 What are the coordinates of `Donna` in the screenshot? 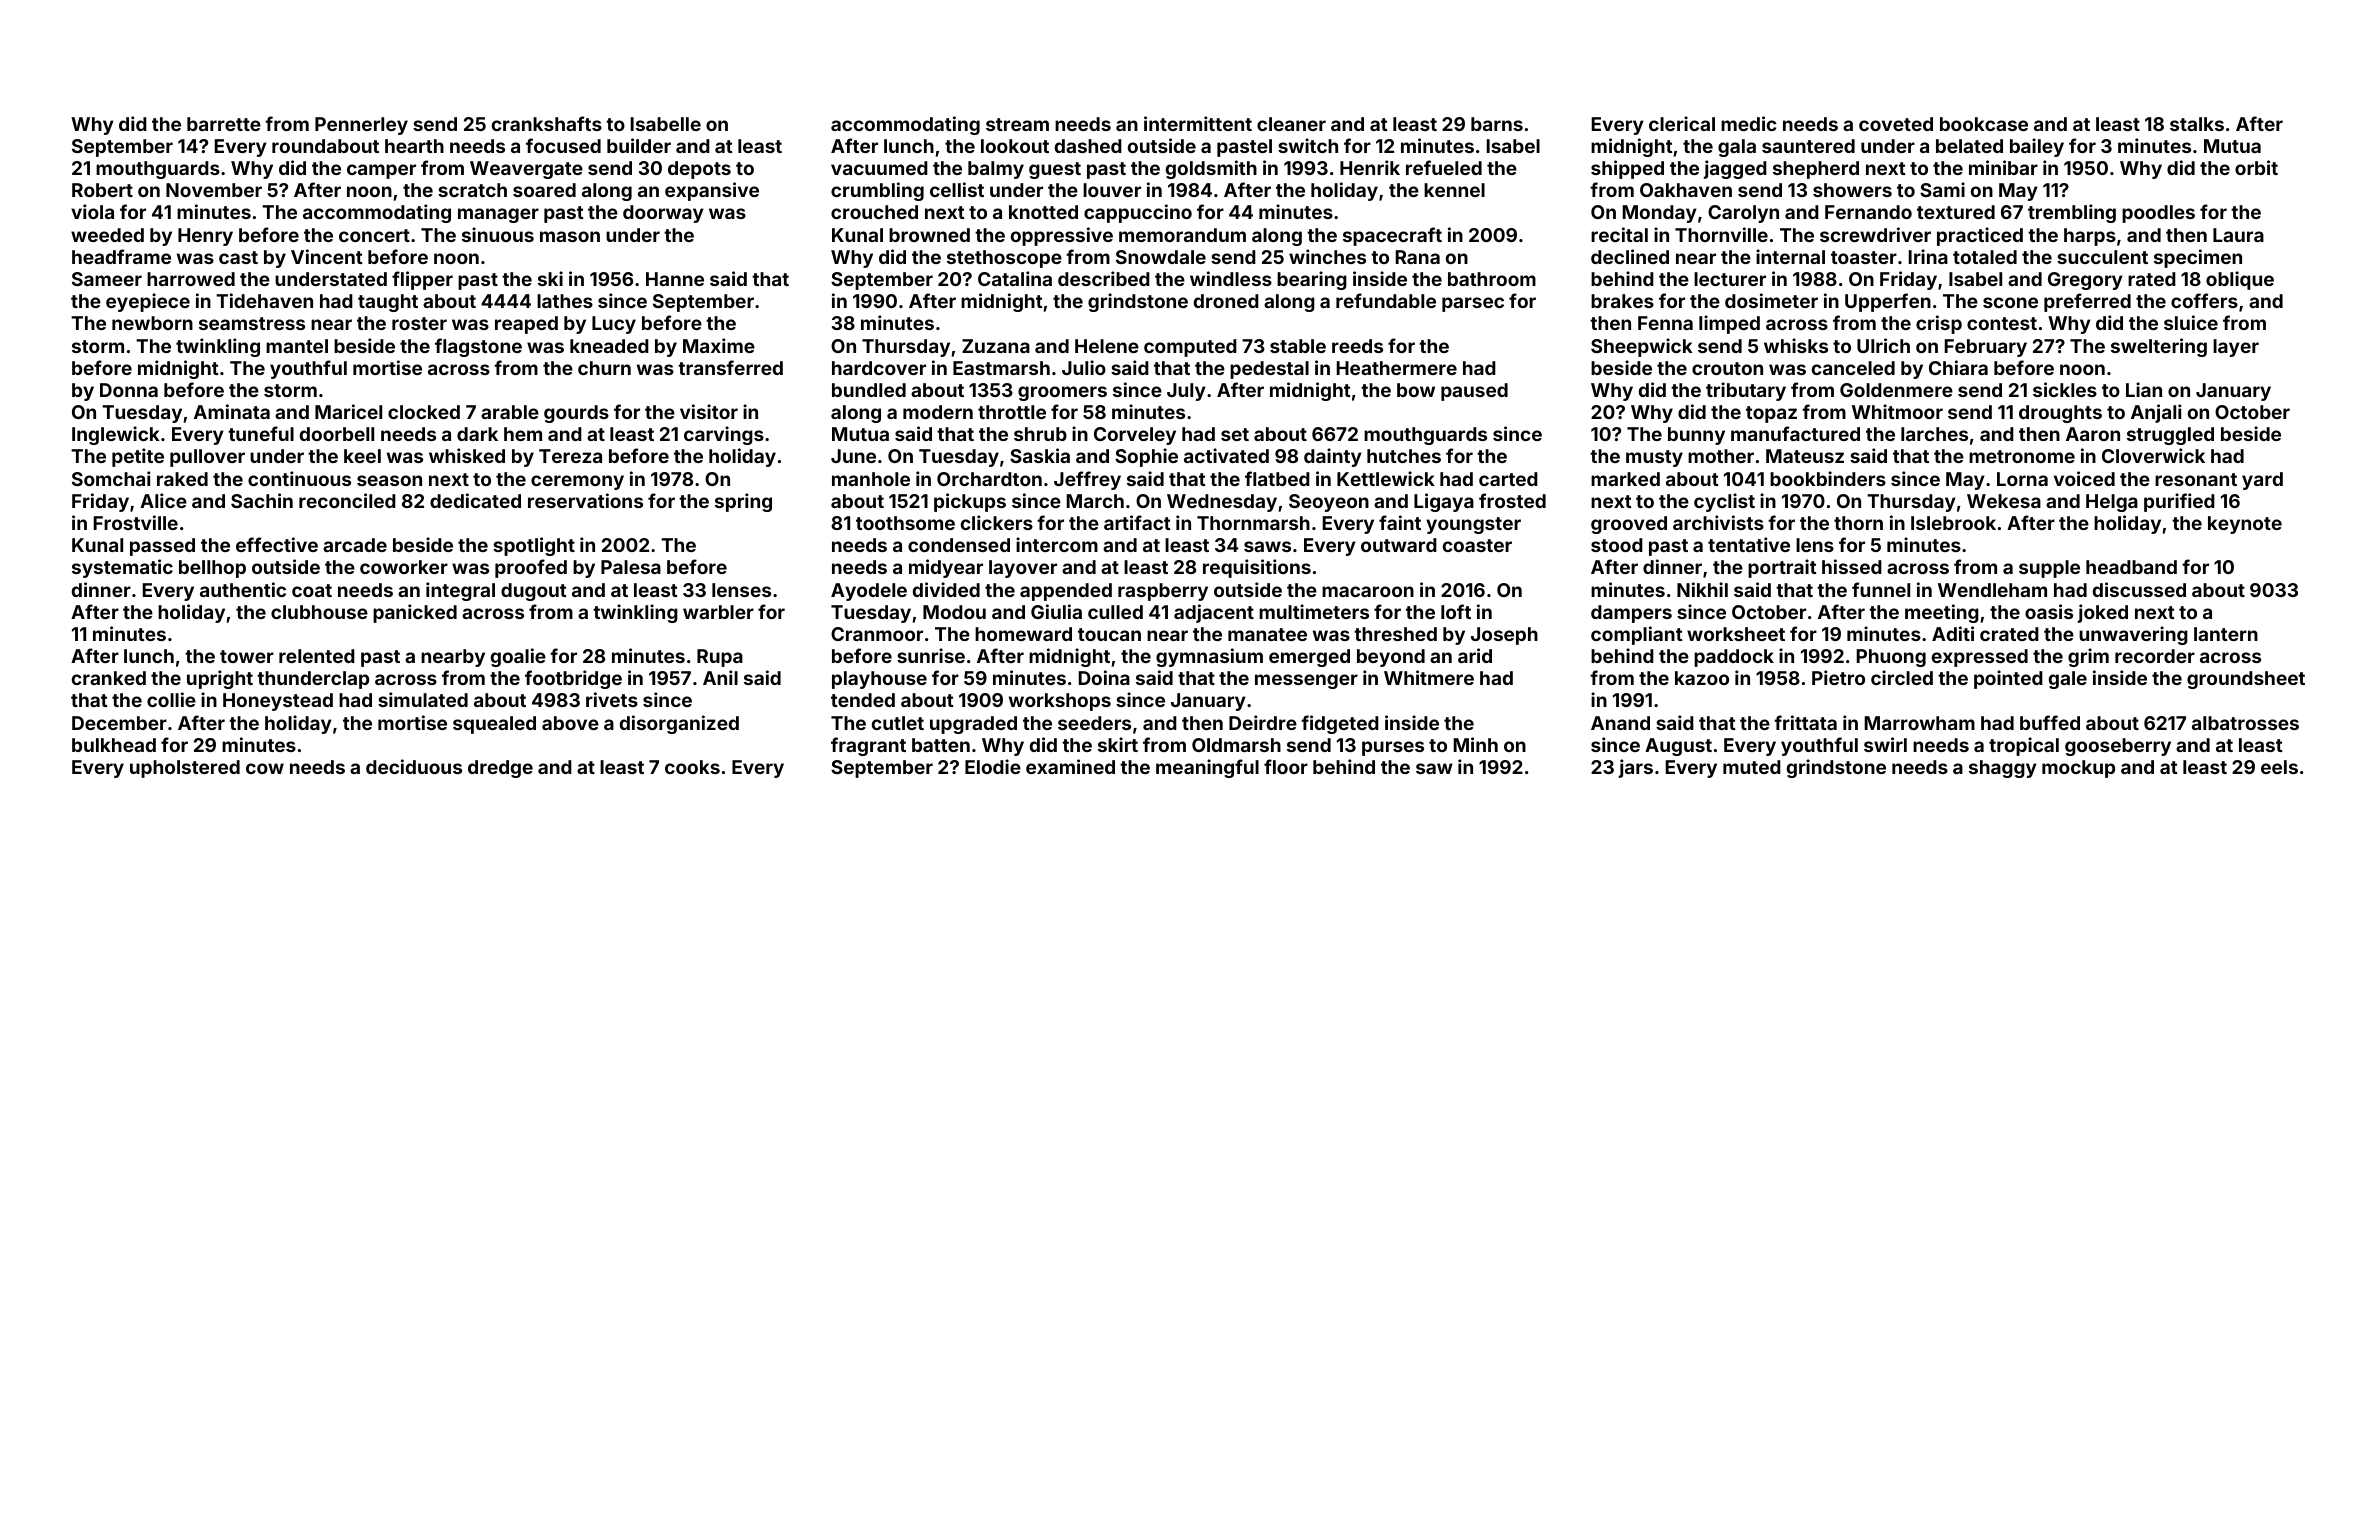 It's located at (129, 390).
